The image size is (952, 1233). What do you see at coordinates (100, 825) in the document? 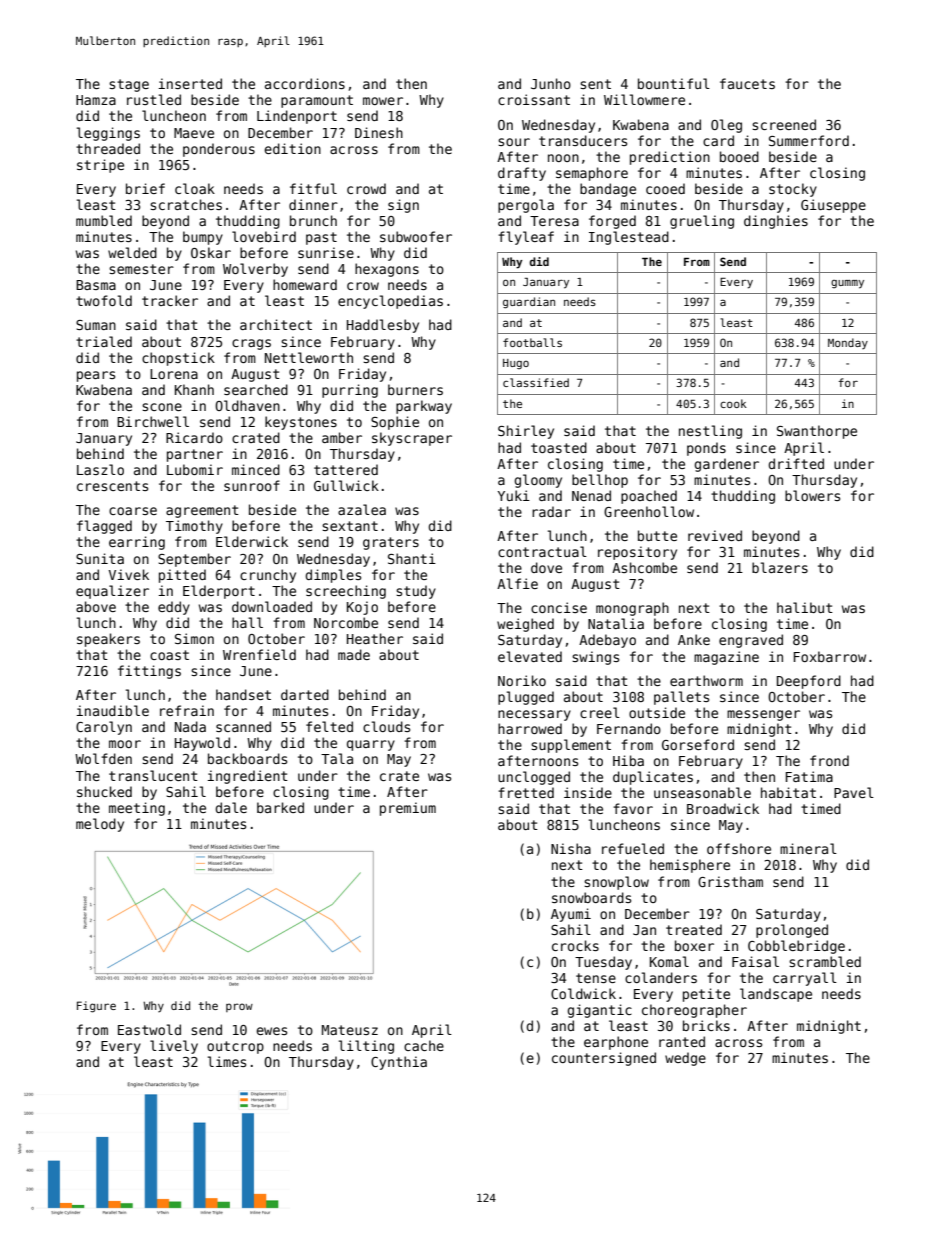
I see `melody` at bounding box center [100, 825].
